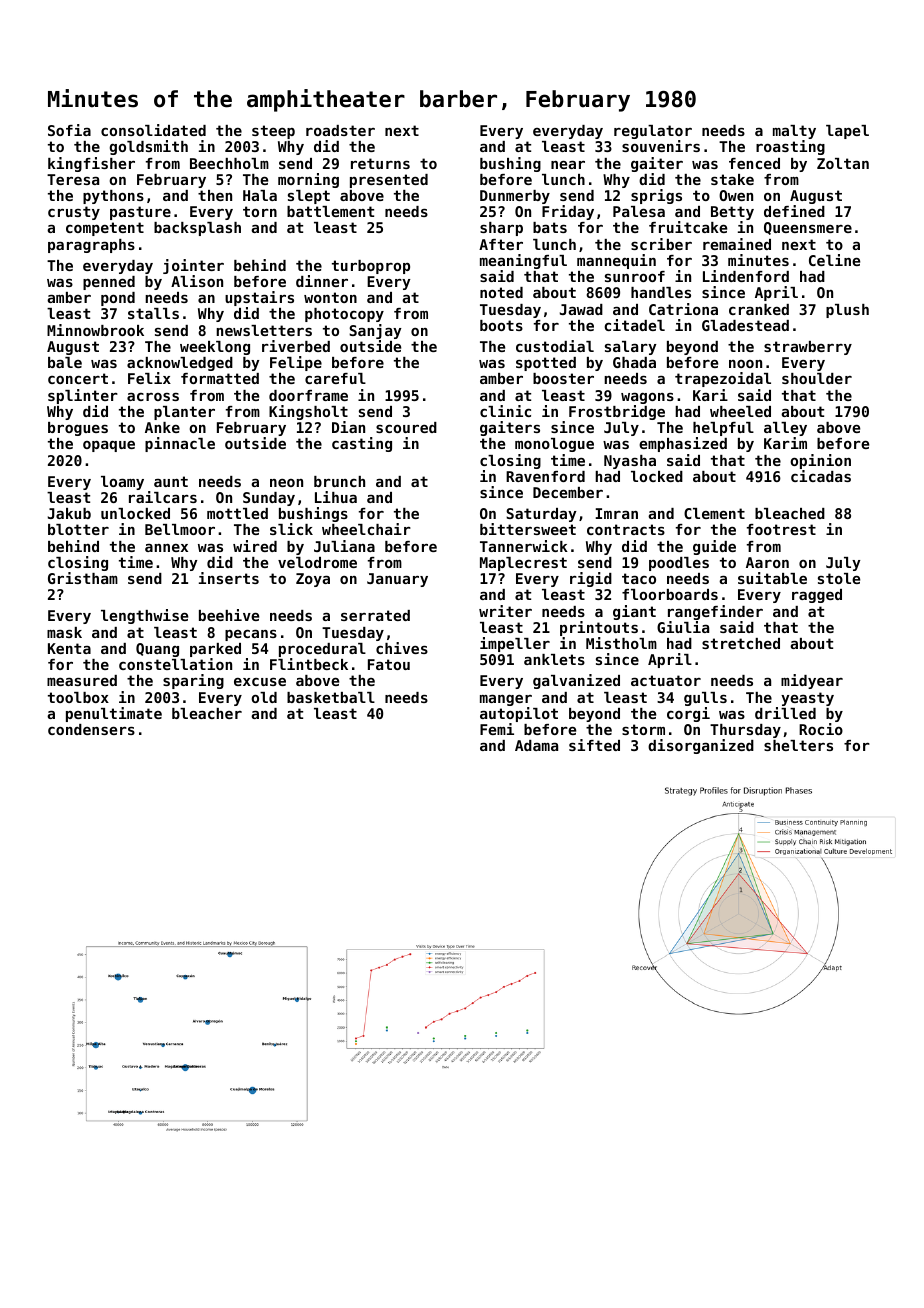 This screenshot has height=1308, width=924. I want to click on Catriona, so click(683, 309).
